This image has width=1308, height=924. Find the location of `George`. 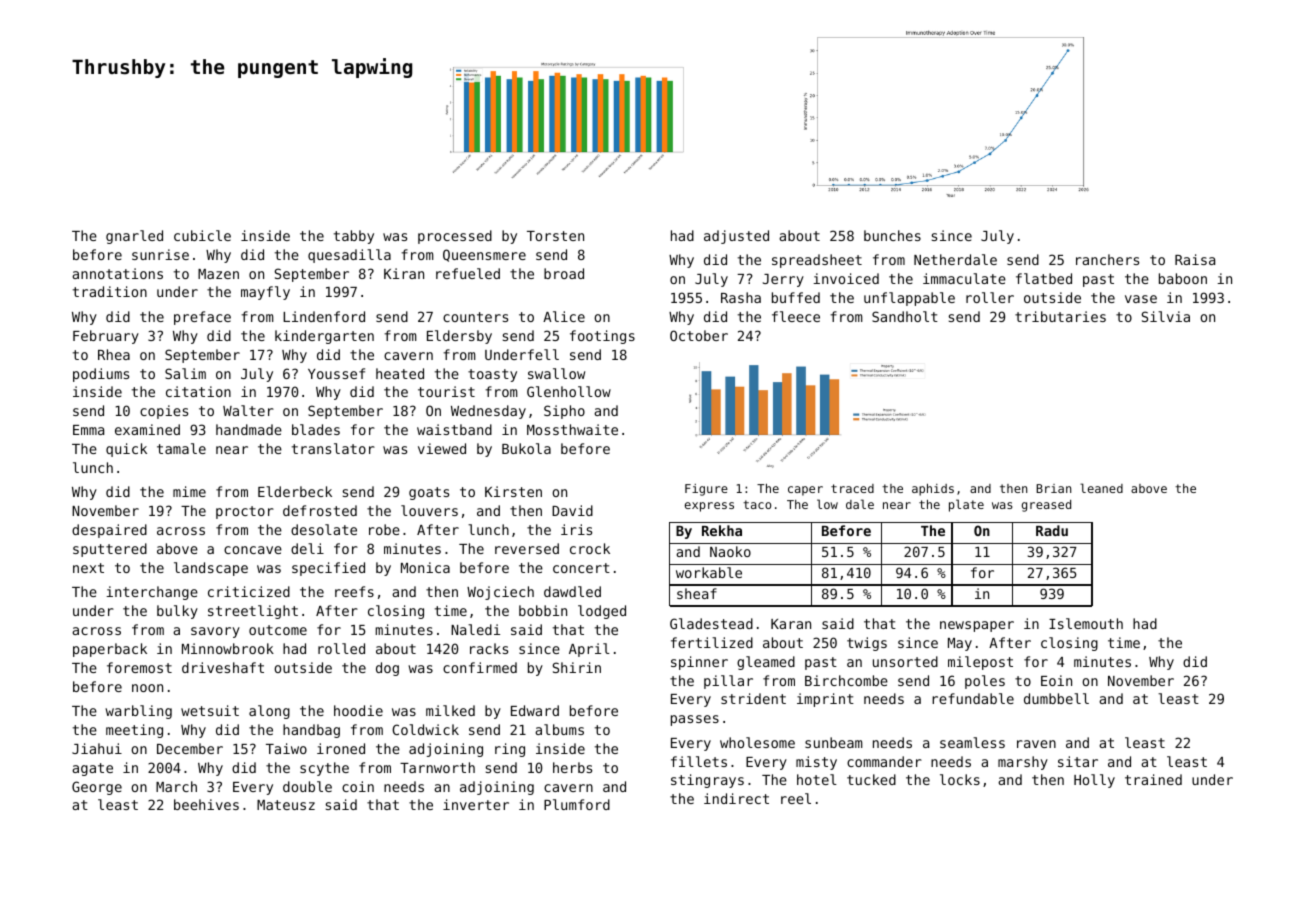

George is located at coordinates (97, 788).
